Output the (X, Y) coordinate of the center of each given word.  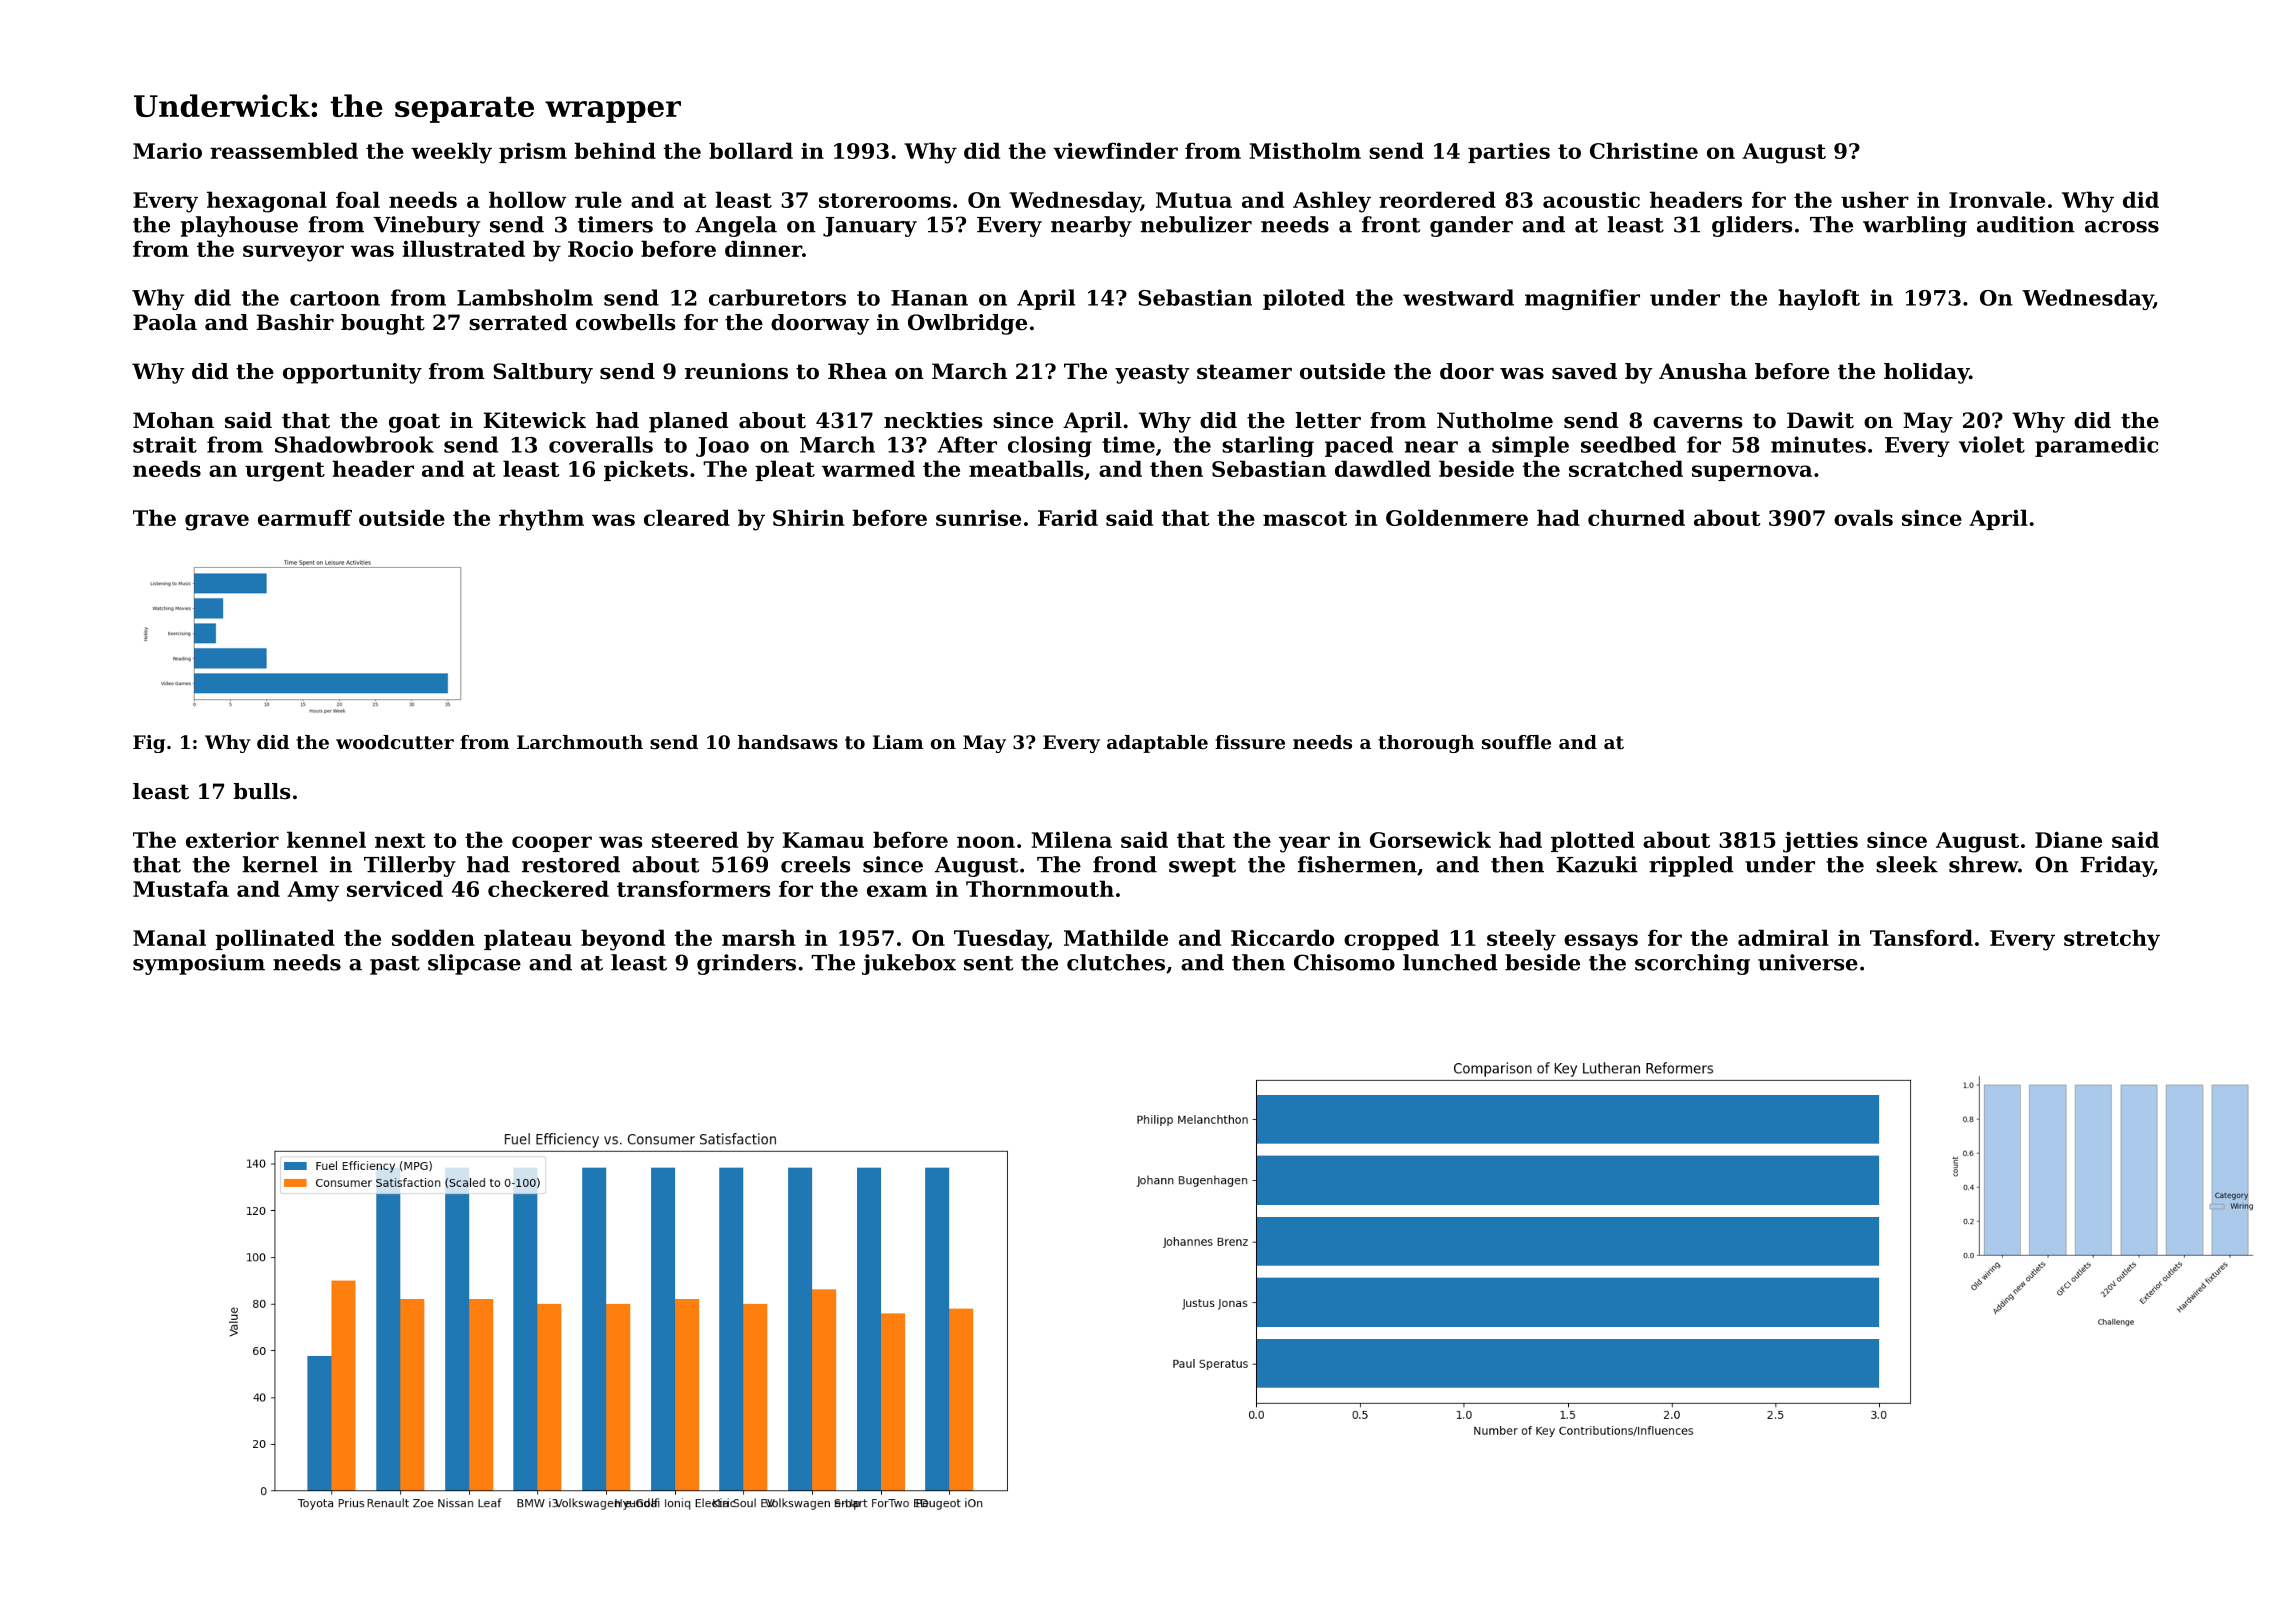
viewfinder (1115, 150)
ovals (1863, 517)
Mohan (173, 420)
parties (1509, 153)
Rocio (600, 249)
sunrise (978, 518)
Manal (169, 937)
